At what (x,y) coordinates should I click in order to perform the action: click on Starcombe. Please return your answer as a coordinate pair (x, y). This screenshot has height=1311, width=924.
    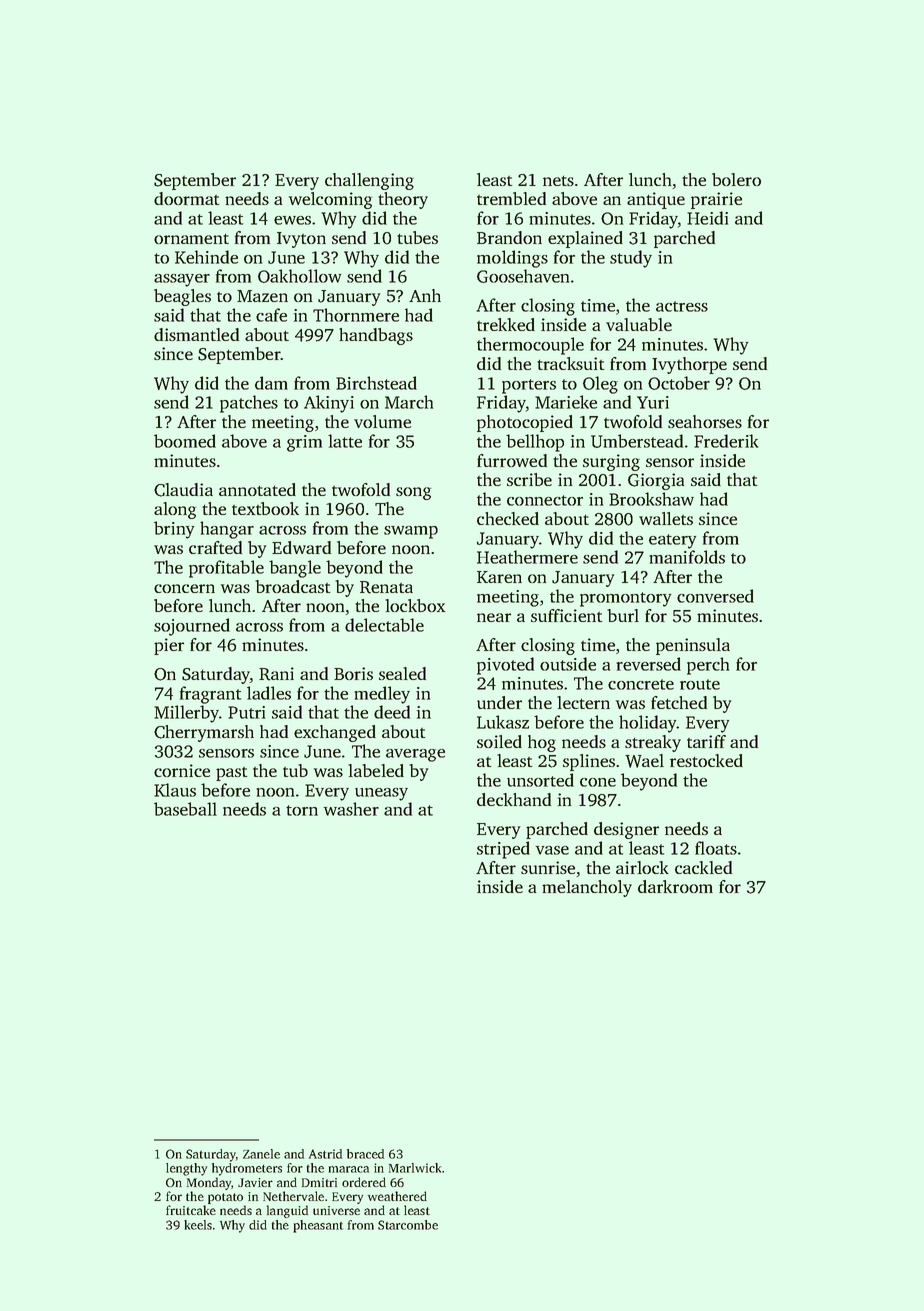
    Looking at the image, I should click on (408, 1225).
